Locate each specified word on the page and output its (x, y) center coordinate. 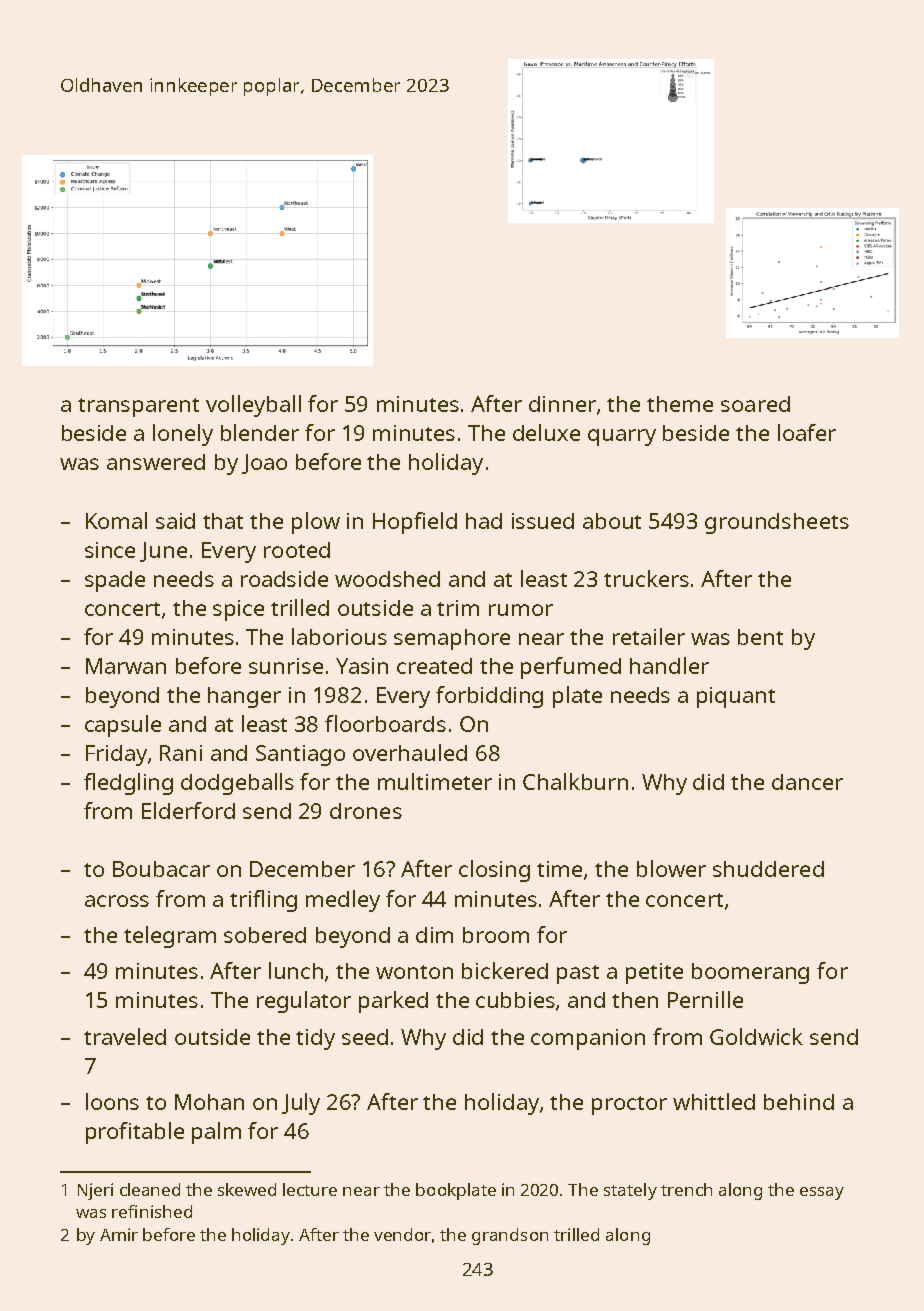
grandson (510, 1236)
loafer (807, 432)
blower (671, 868)
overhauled (410, 752)
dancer (807, 782)
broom (496, 935)
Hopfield (415, 523)
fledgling (128, 784)
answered (156, 462)
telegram (170, 937)
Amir (119, 1234)
